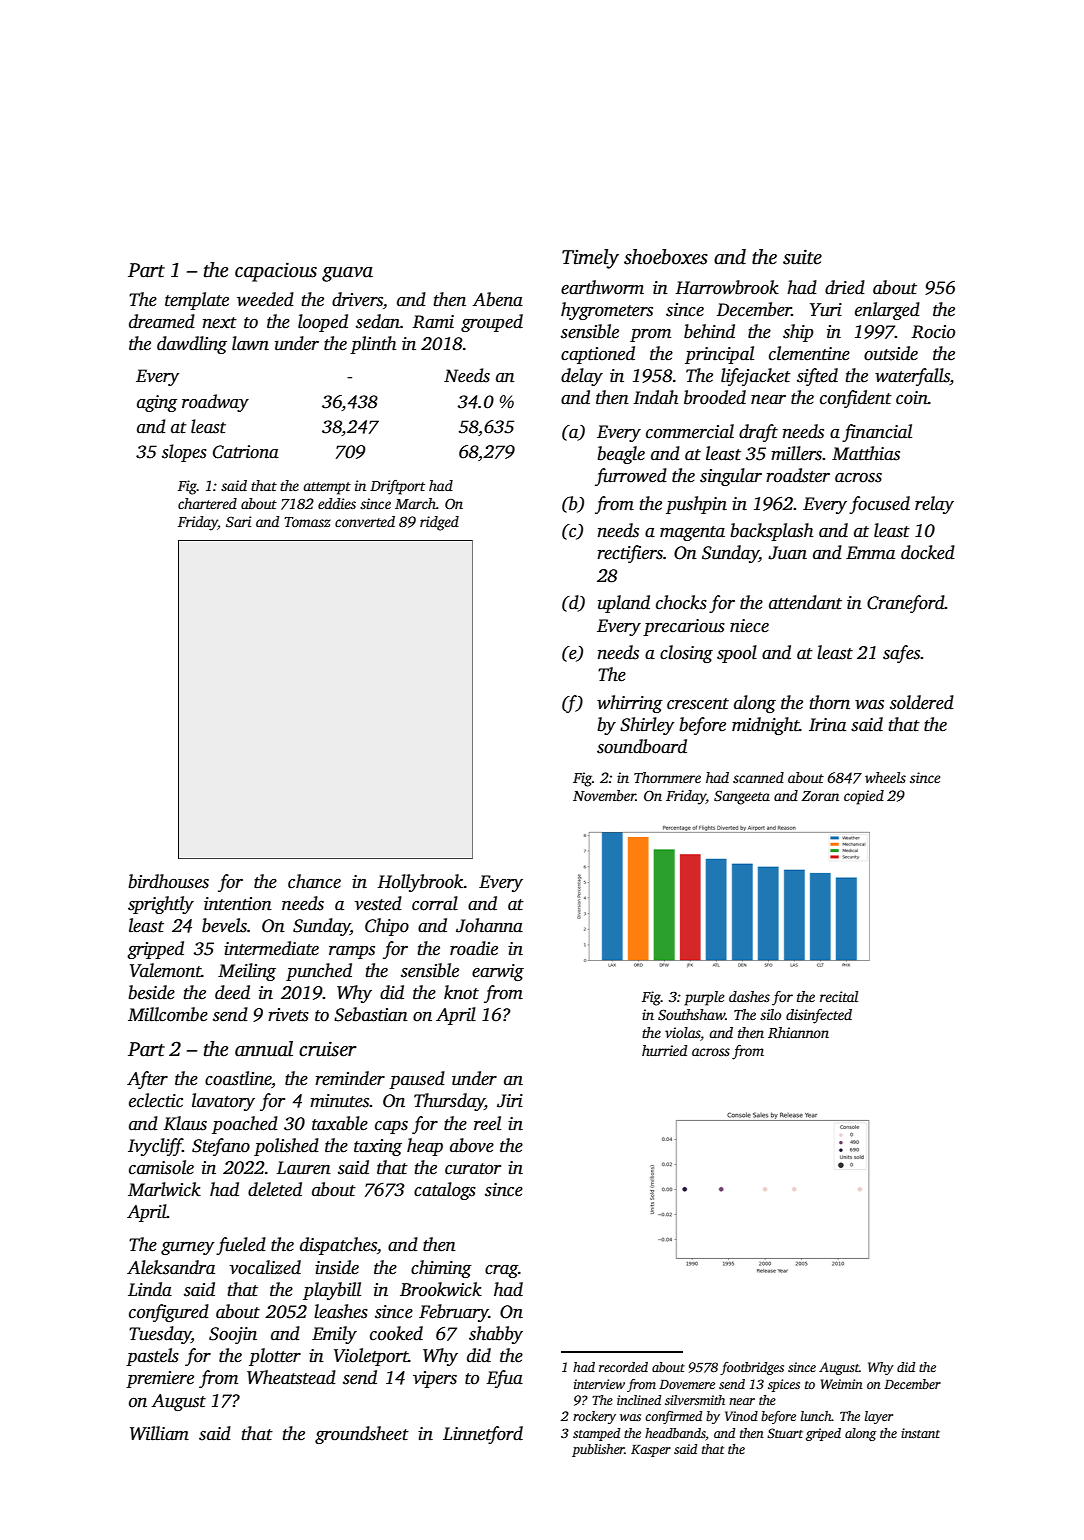  Describe the element at coordinates (839, 996) in the screenshot. I see `recital` at that location.
